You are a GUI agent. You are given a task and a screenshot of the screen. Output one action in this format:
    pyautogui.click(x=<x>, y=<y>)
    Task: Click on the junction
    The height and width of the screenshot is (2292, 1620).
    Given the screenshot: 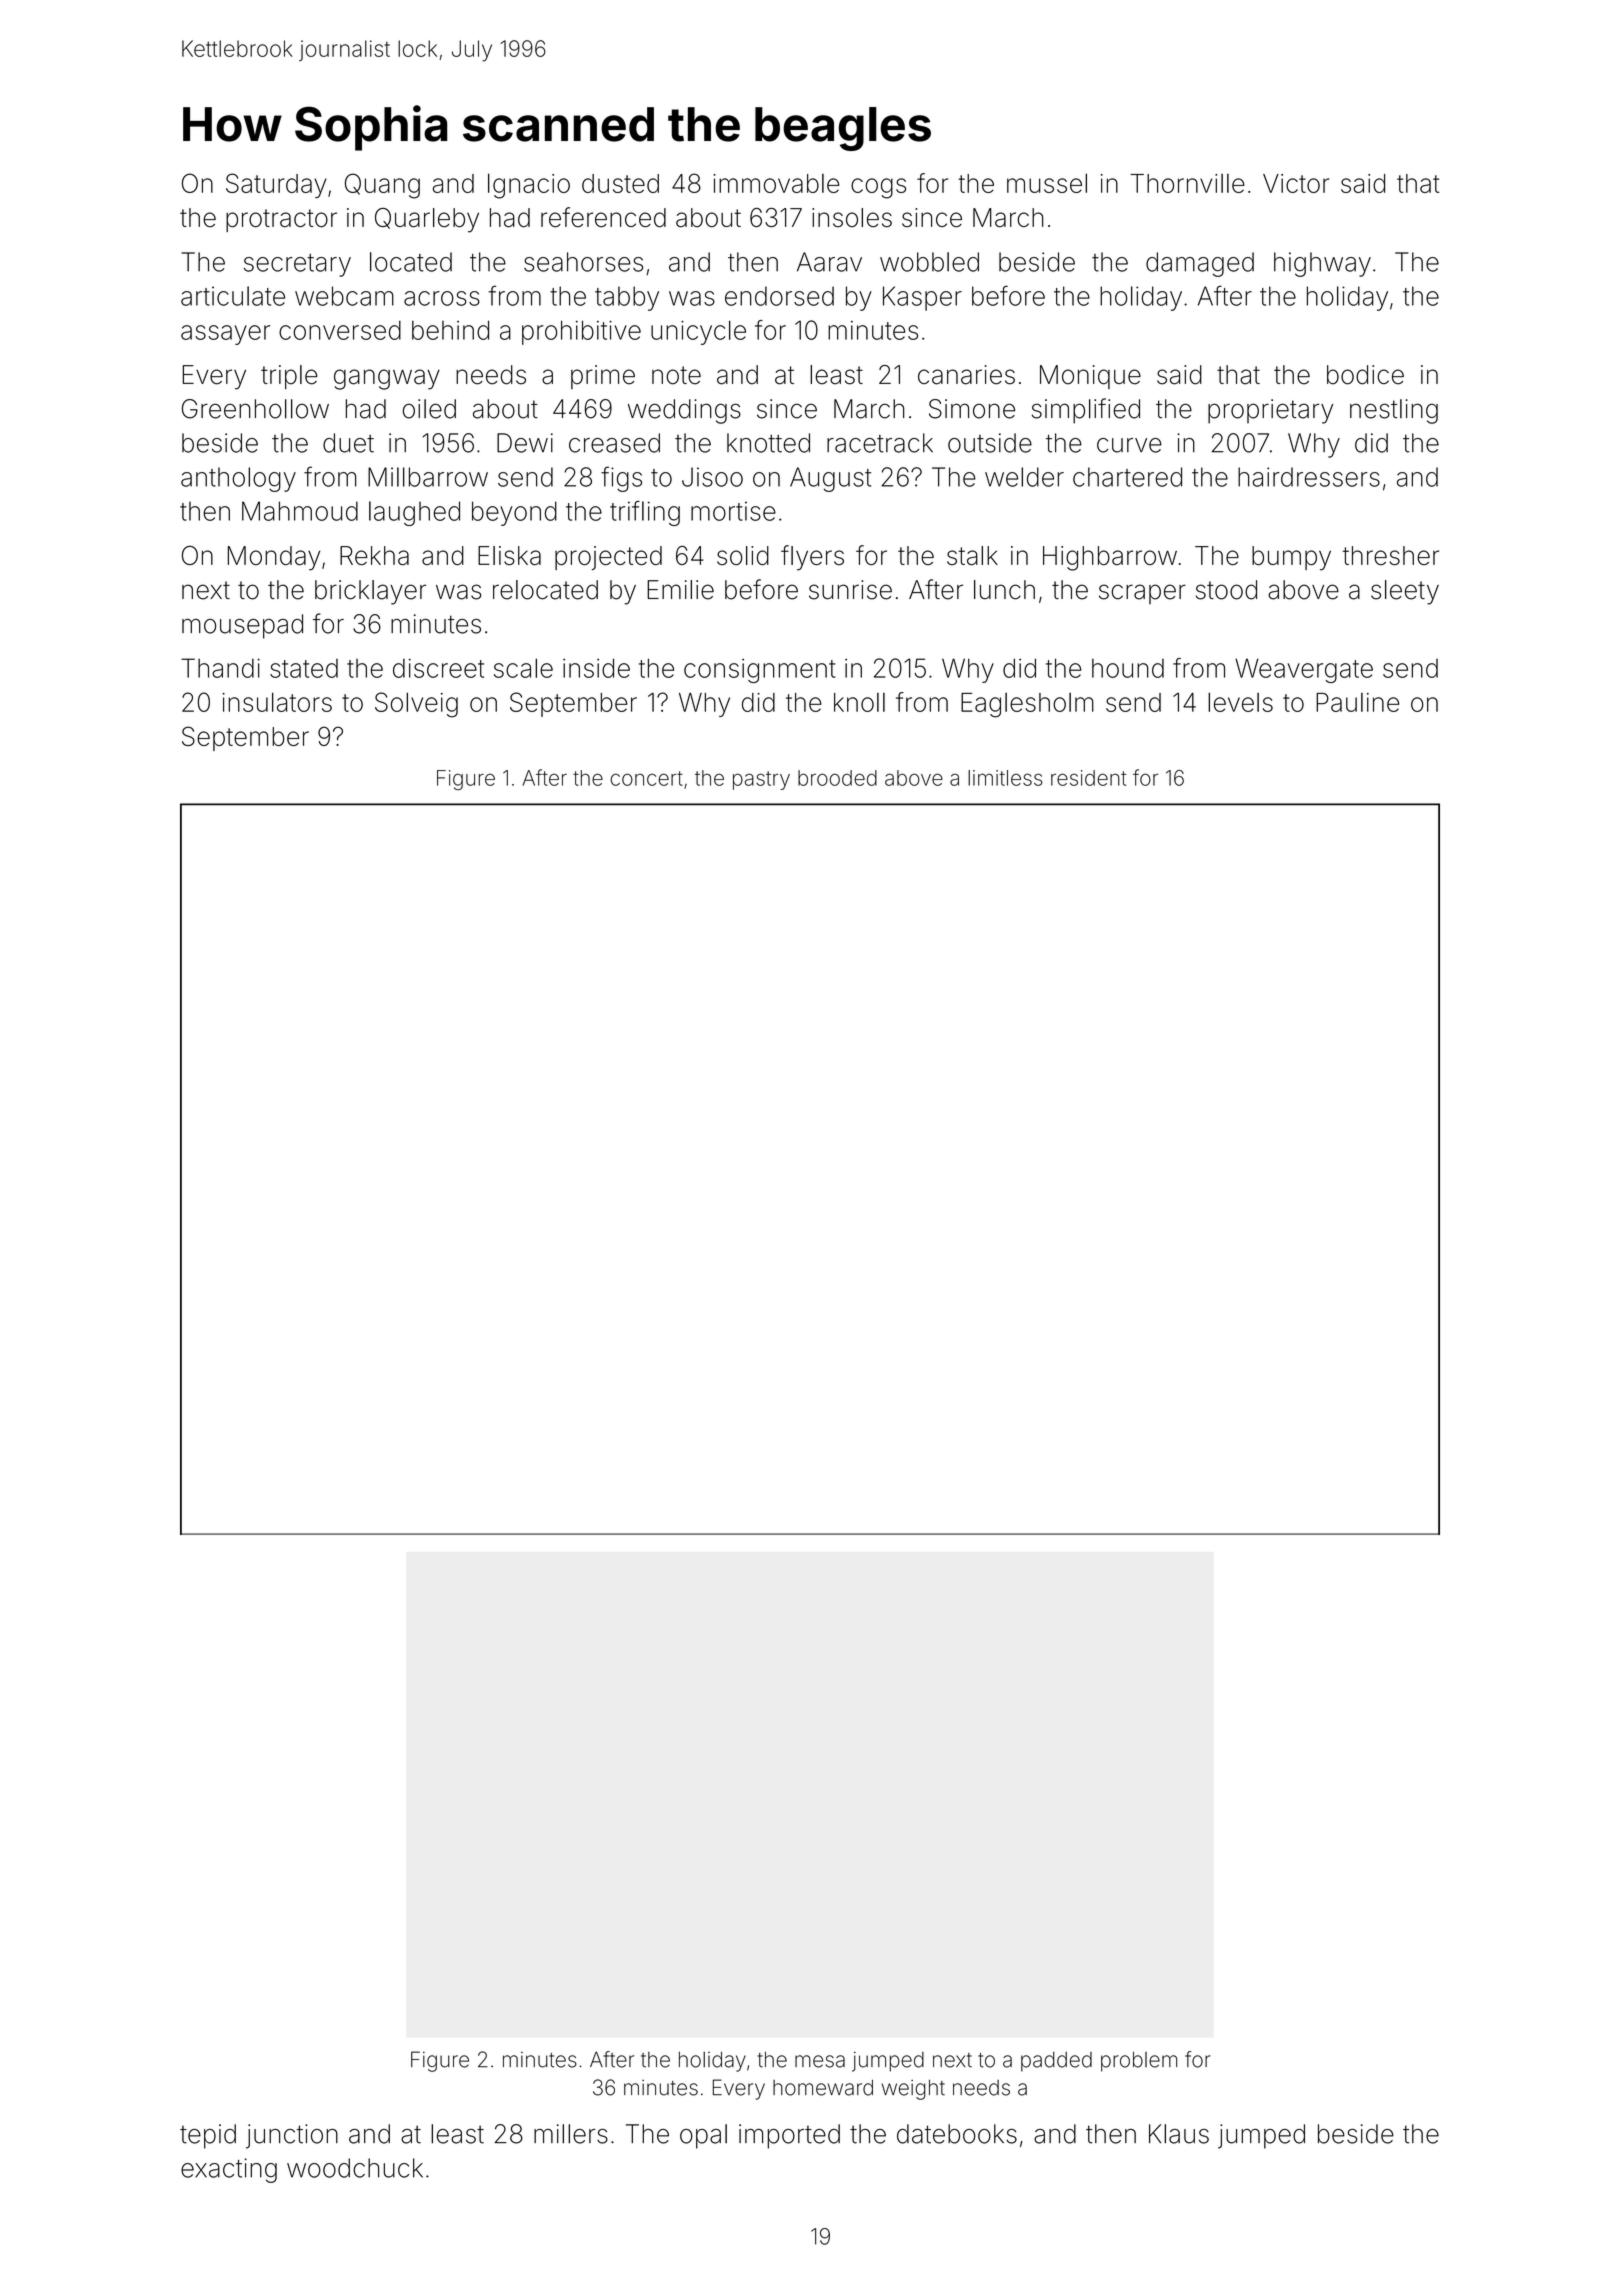 What is the action you would take?
    pyautogui.click(x=292, y=2136)
